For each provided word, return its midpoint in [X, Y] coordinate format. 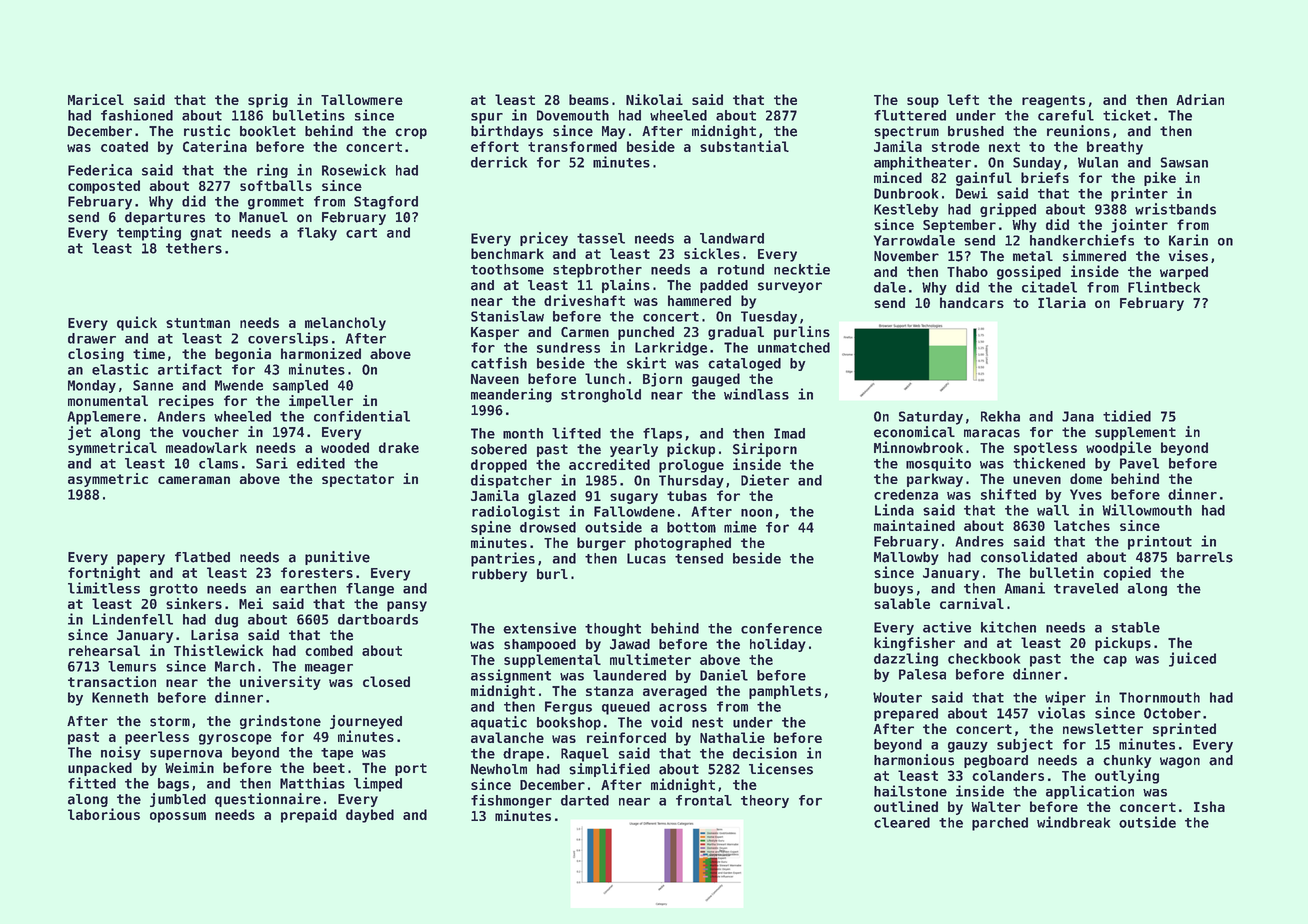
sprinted [1184, 730]
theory [765, 801]
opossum [178, 817]
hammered [699, 300]
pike [1160, 179]
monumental [108, 400]
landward [732, 238]
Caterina [215, 146]
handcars [972, 302]
